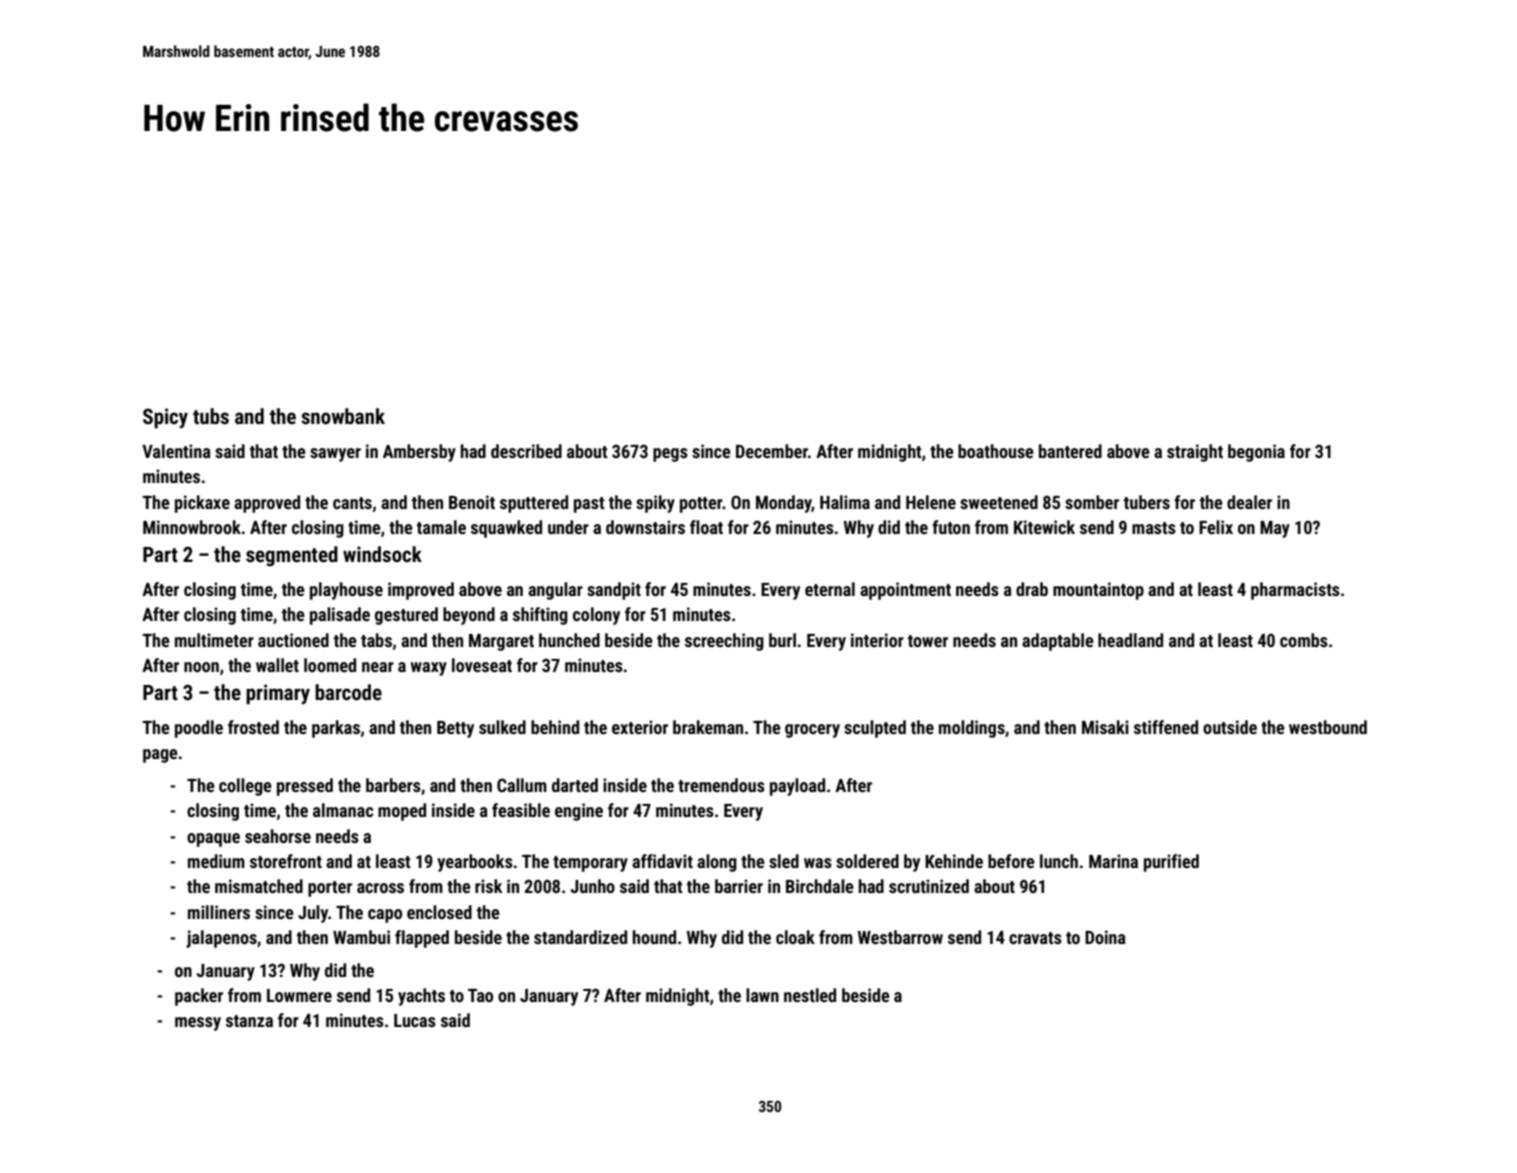 The width and height of the image is (1517, 1173). Describe the element at coordinates (1295, 591) in the image. I see `pharmacists` at that location.
